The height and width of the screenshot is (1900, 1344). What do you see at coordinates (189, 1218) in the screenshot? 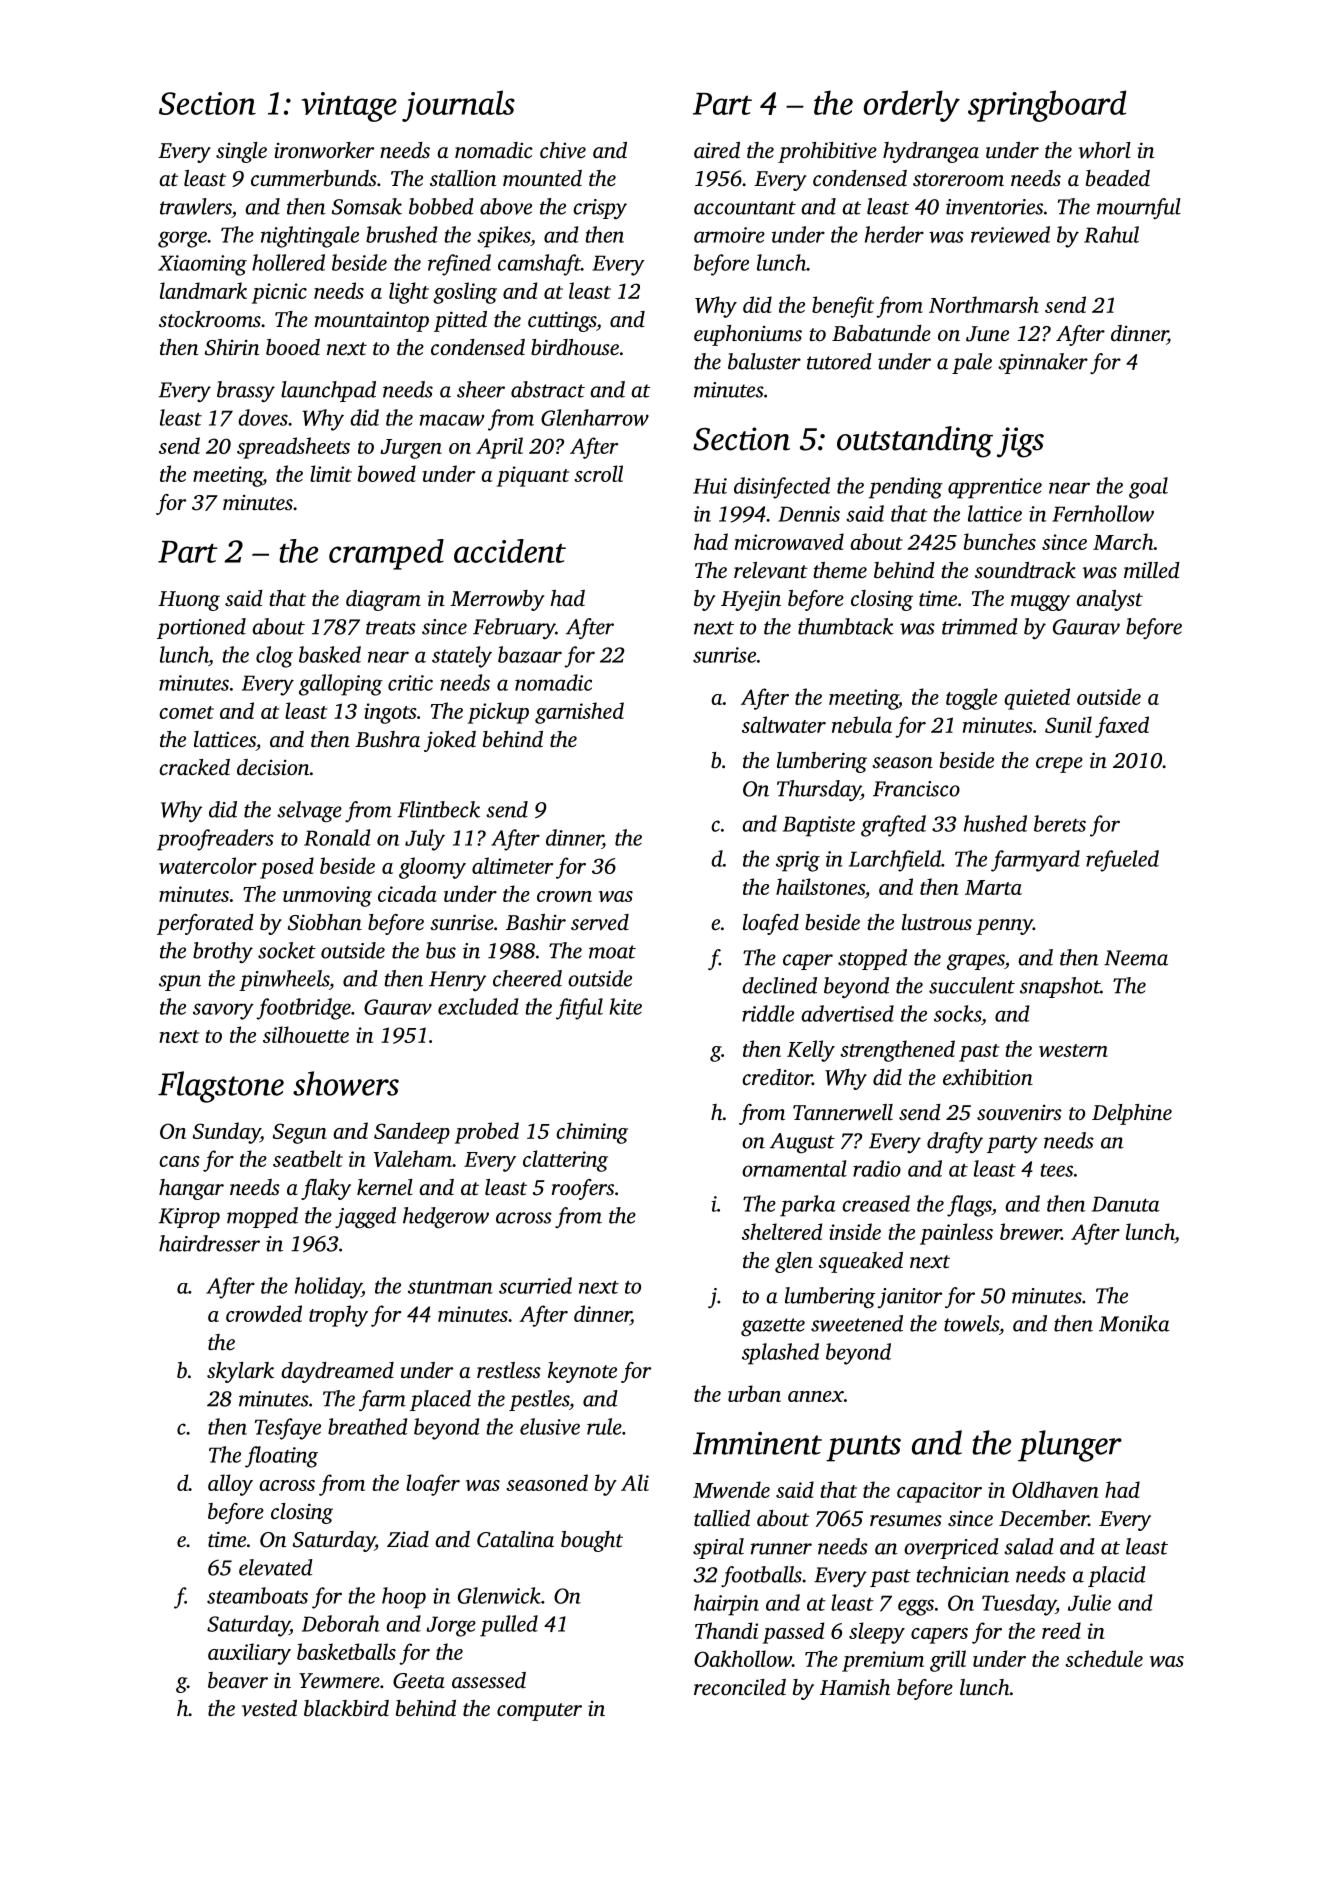
I see `Kiprop` at bounding box center [189, 1218].
